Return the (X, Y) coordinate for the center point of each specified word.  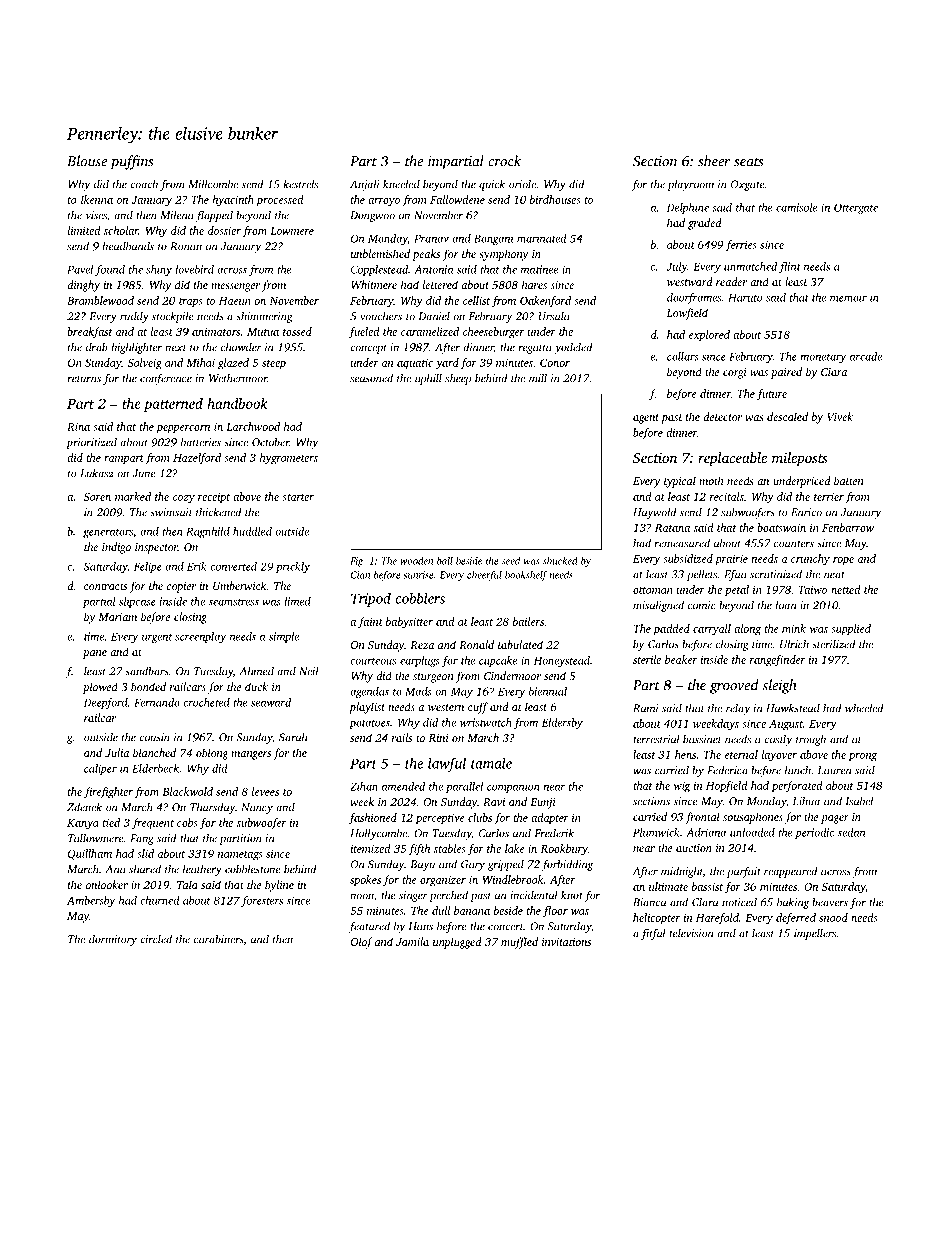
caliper (100, 769)
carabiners (218, 939)
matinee (539, 269)
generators (108, 533)
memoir (848, 297)
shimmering (264, 317)
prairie (731, 560)
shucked (560, 561)
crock (504, 161)
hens (685, 754)
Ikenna (96, 199)
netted (846, 589)
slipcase (137, 602)
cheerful (484, 576)
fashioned (373, 819)
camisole (796, 207)
